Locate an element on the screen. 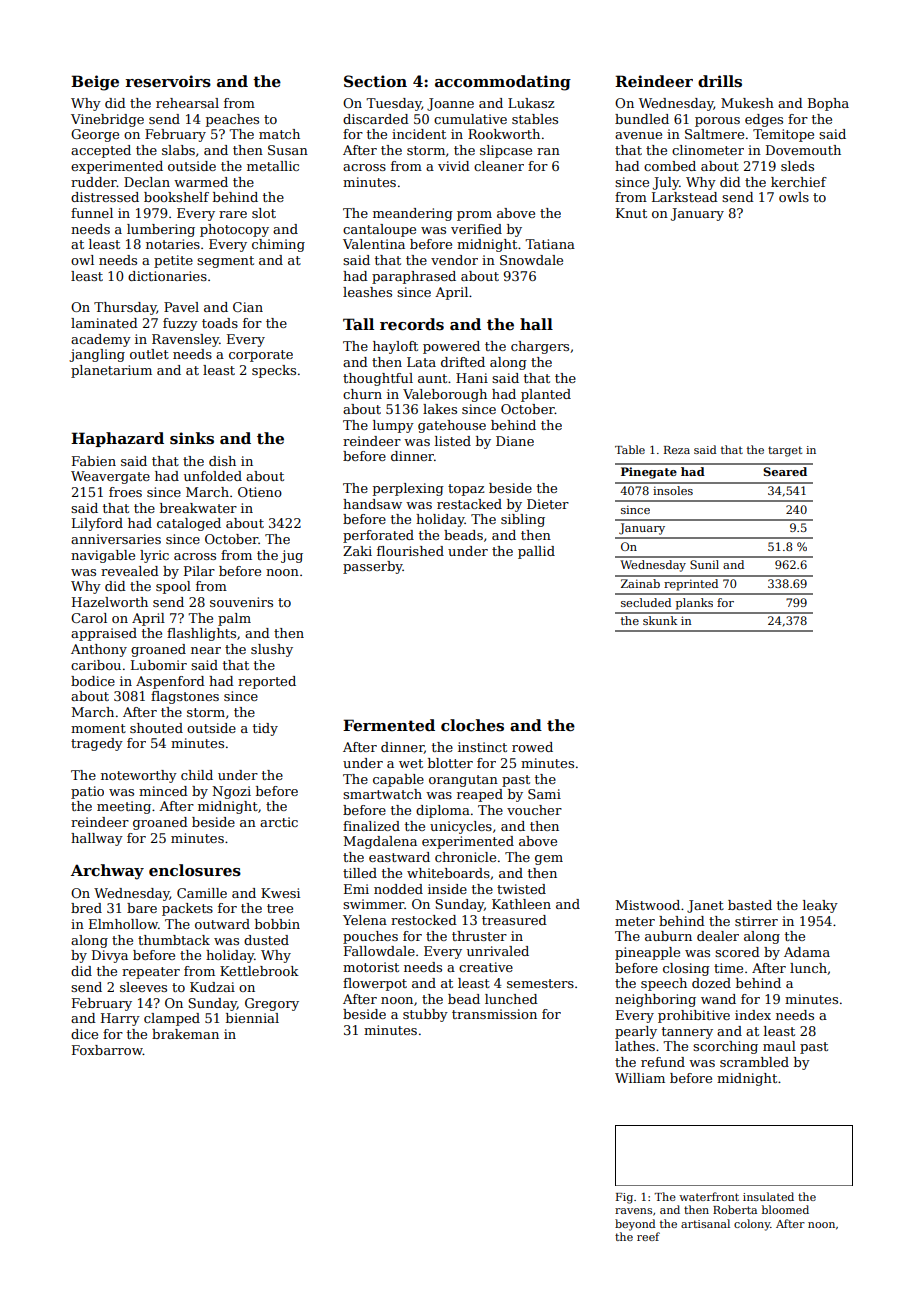  target is located at coordinates (785, 451).
